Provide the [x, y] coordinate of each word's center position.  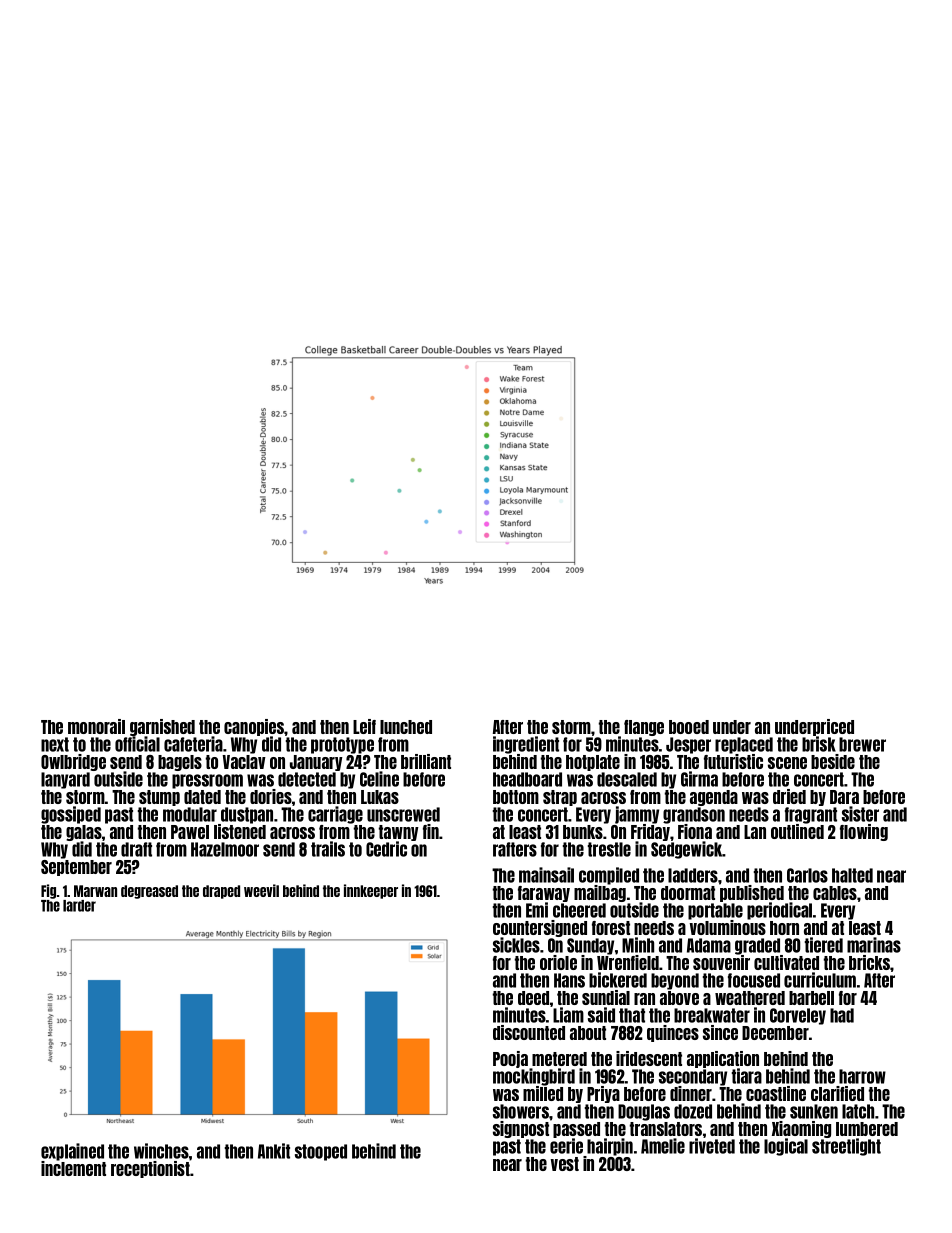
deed [533, 998]
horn [784, 928]
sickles [516, 945]
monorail [96, 726]
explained [72, 1152]
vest [565, 1164]
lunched [406, 727]
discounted [529, 1032]
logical [786, 1147]
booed [689, 727]
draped [221, 892]
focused [754, 980]
